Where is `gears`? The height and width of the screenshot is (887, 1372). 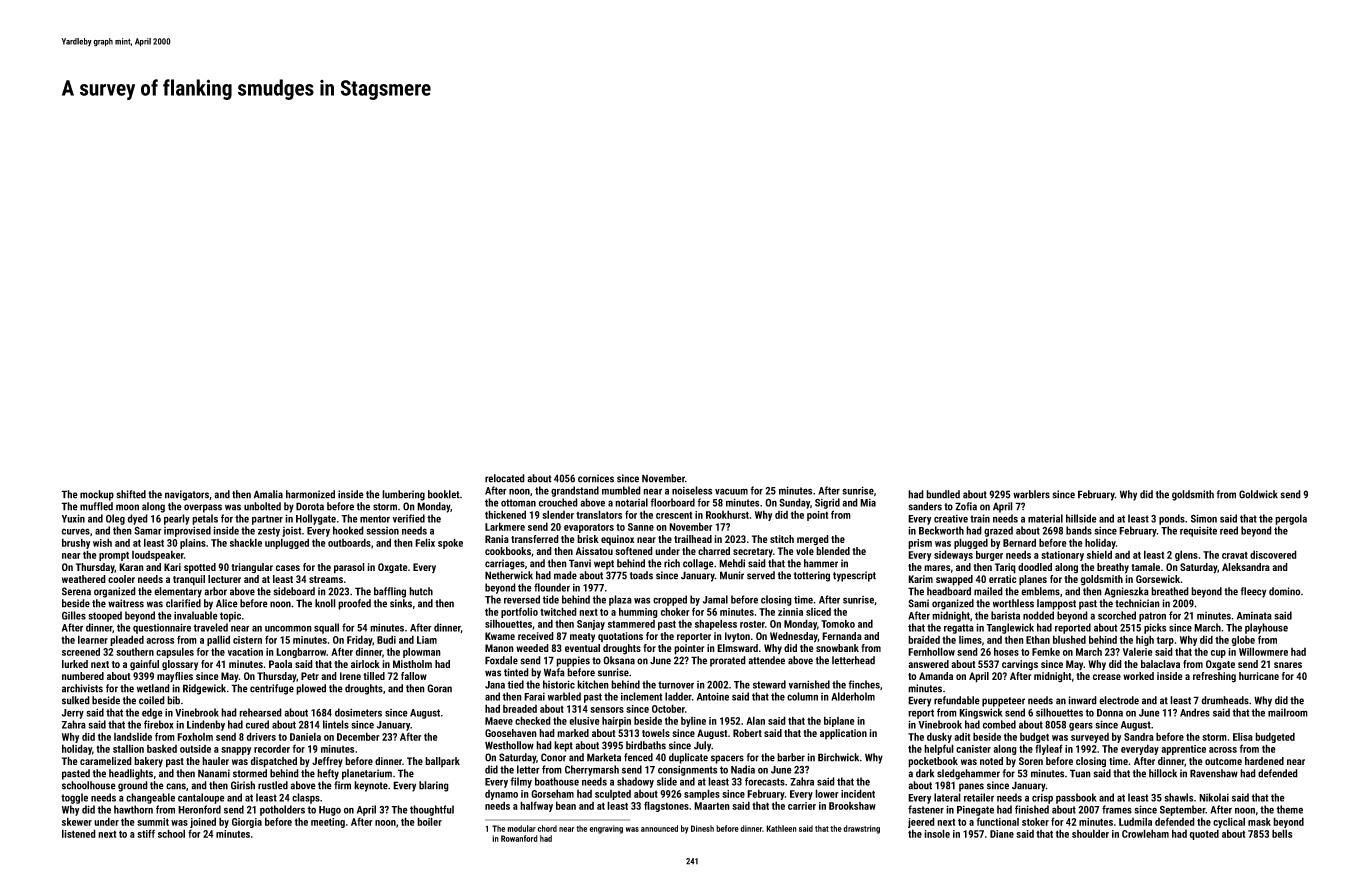 gears is located at coordinates (1081, 726).
